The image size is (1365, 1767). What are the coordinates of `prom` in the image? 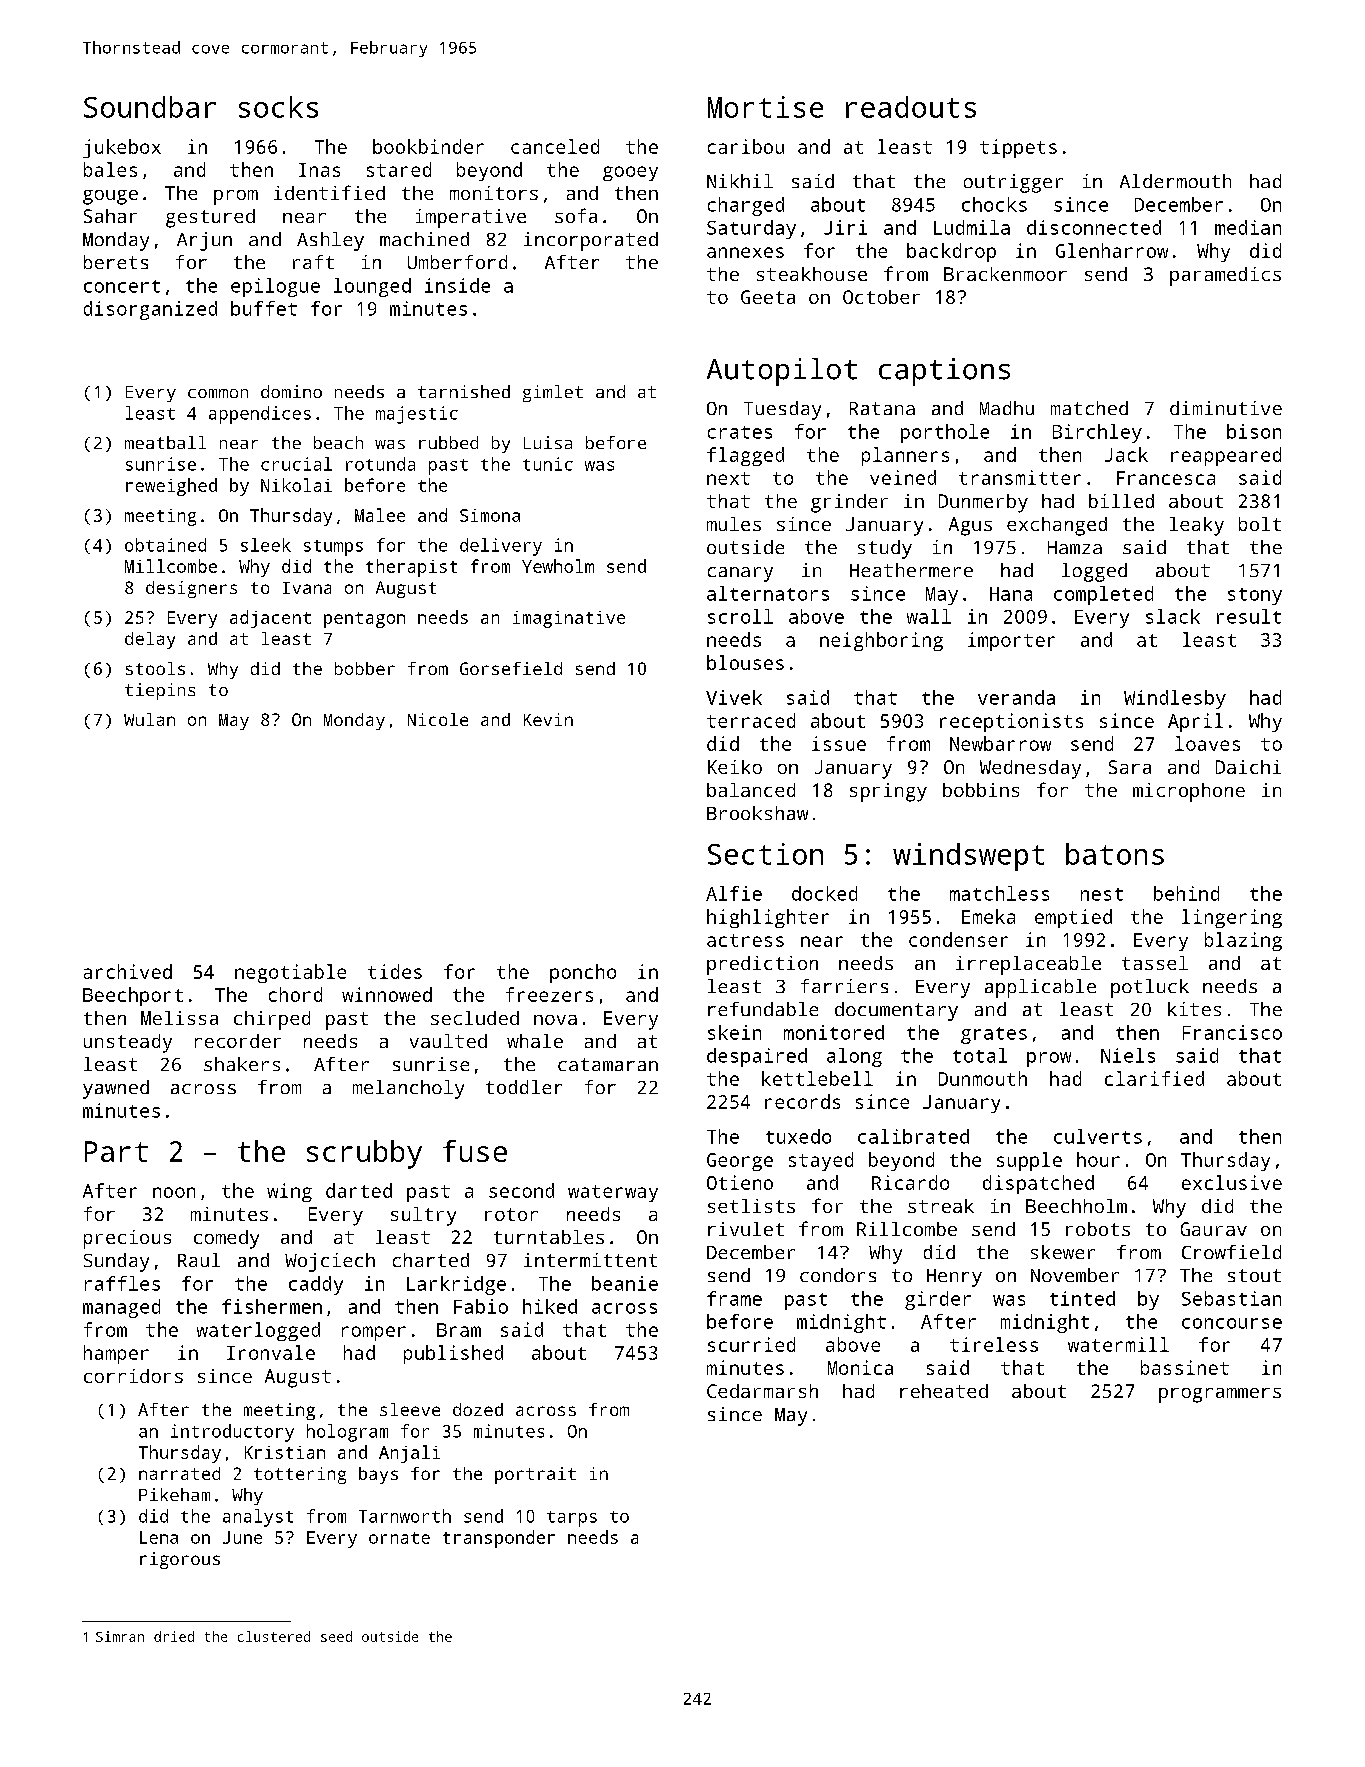 It's located at (236, 197).
